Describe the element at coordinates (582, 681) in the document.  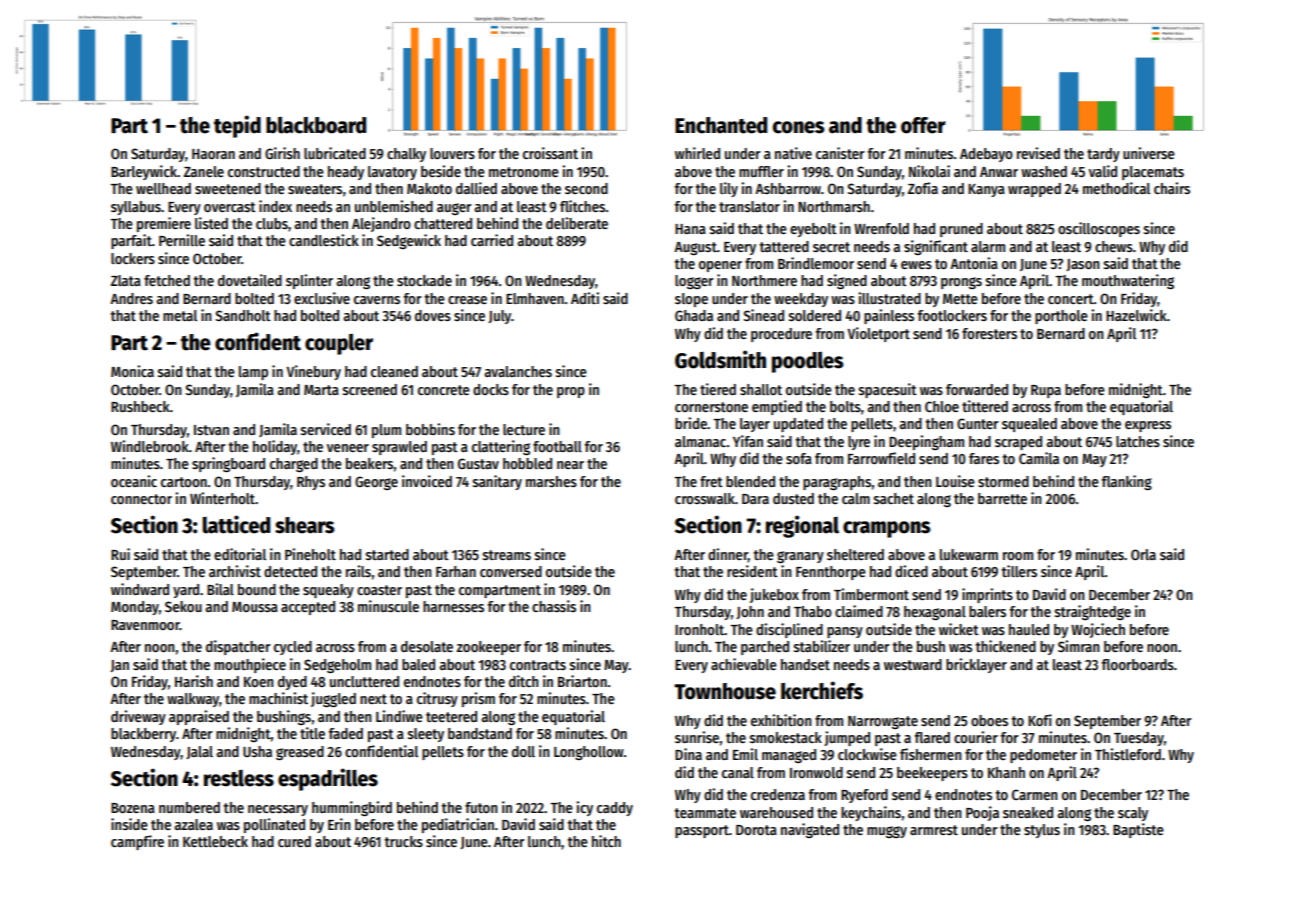
I see `Briarton` at that location.
